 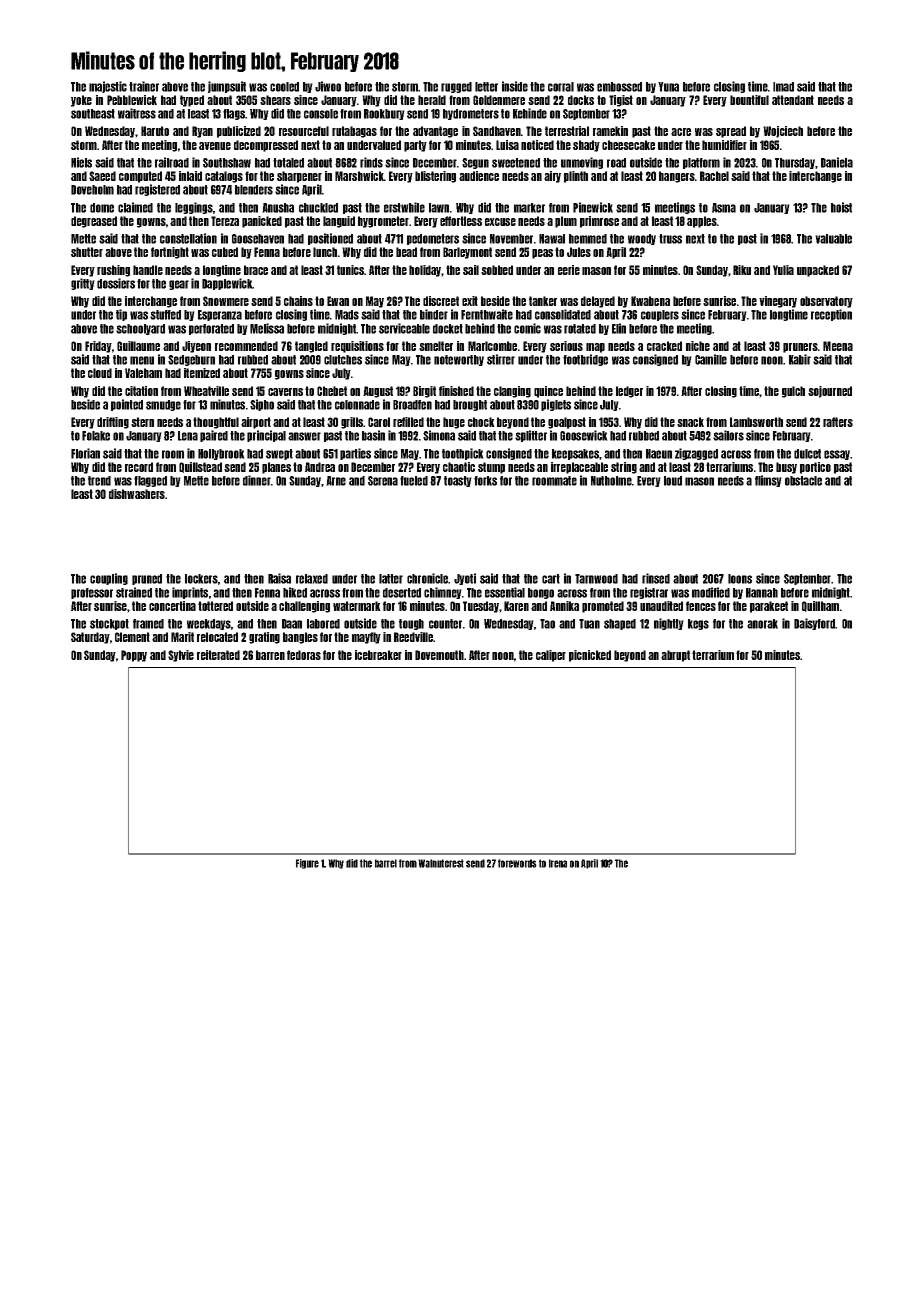 I want to click on Irena, so click(x=558, y=863).
